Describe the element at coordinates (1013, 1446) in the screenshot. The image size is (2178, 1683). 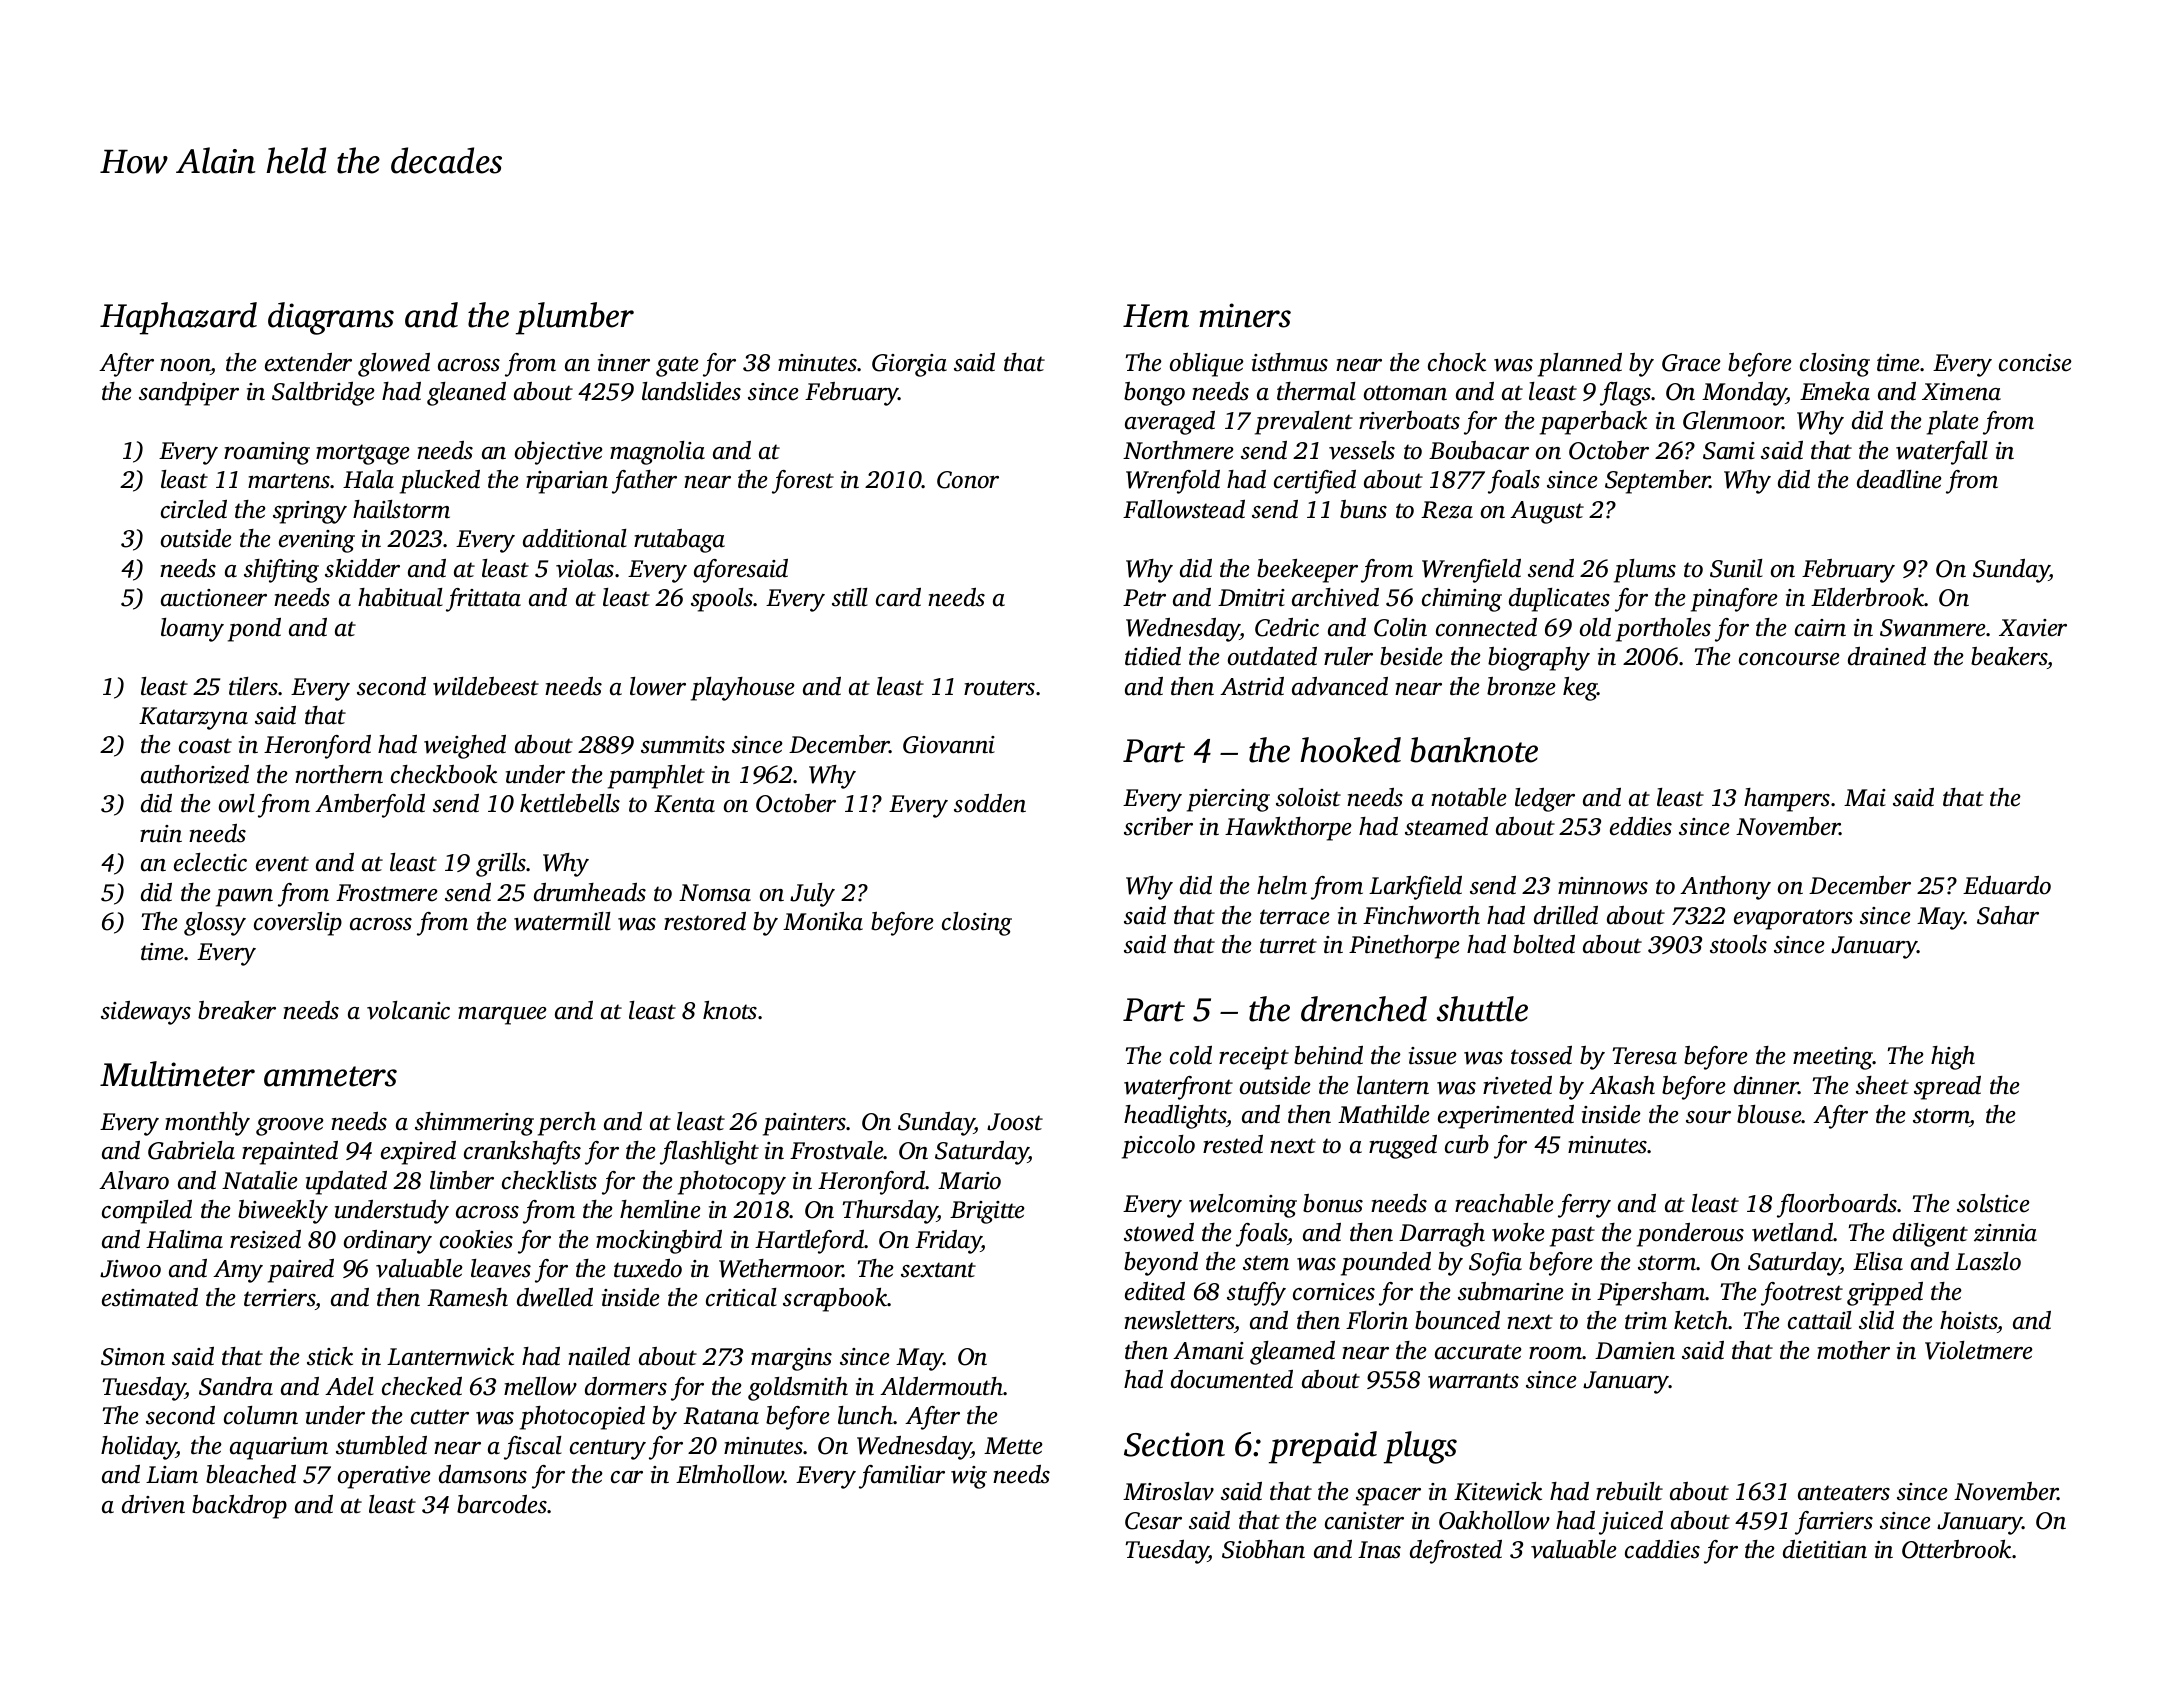
I see `Mette` at that location.
